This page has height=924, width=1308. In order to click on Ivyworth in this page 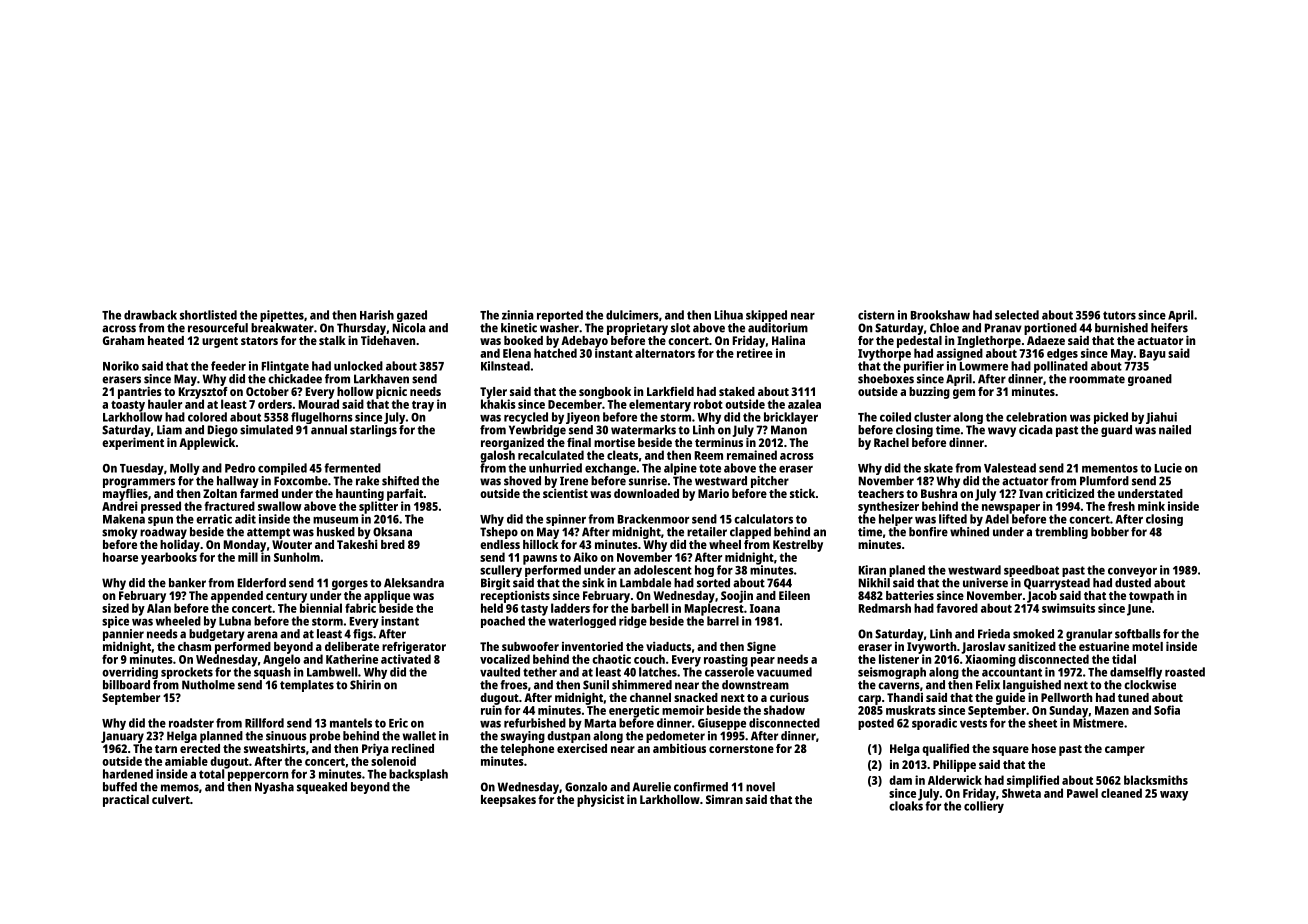, I will do `click(931, 648)`.
